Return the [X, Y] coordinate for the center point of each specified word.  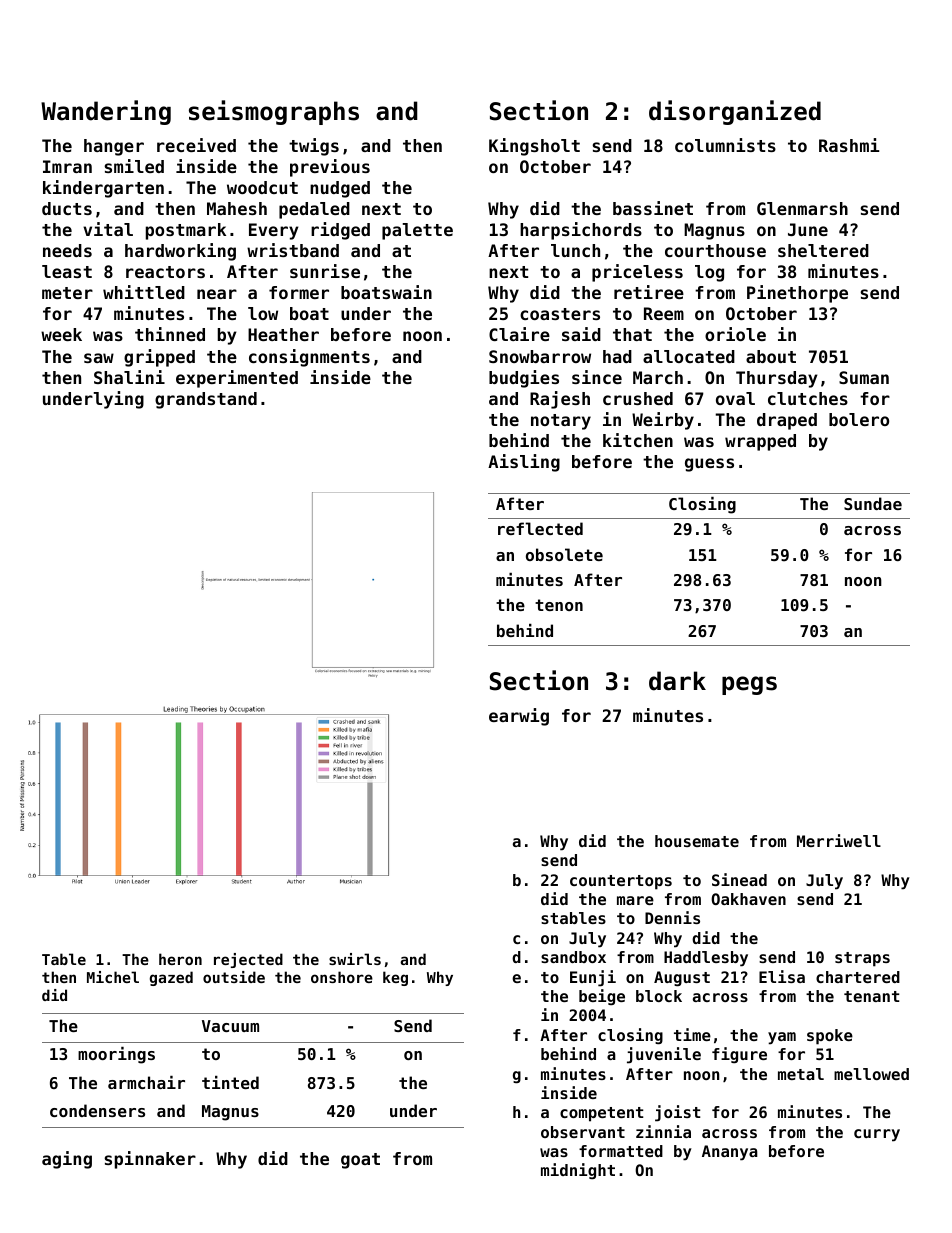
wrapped [760, 442]
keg [395, 978]
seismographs [274, 112]
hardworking [180, 252]
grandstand [206, 400]
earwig [519, 717]
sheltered [823, 250]
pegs [749, 685]
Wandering [106, 112]
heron [180, 959]
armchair [146, 1082]
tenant [872, 996]
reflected [540, 528]
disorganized [735, 112]
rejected [248, 960]
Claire [519, 334]
